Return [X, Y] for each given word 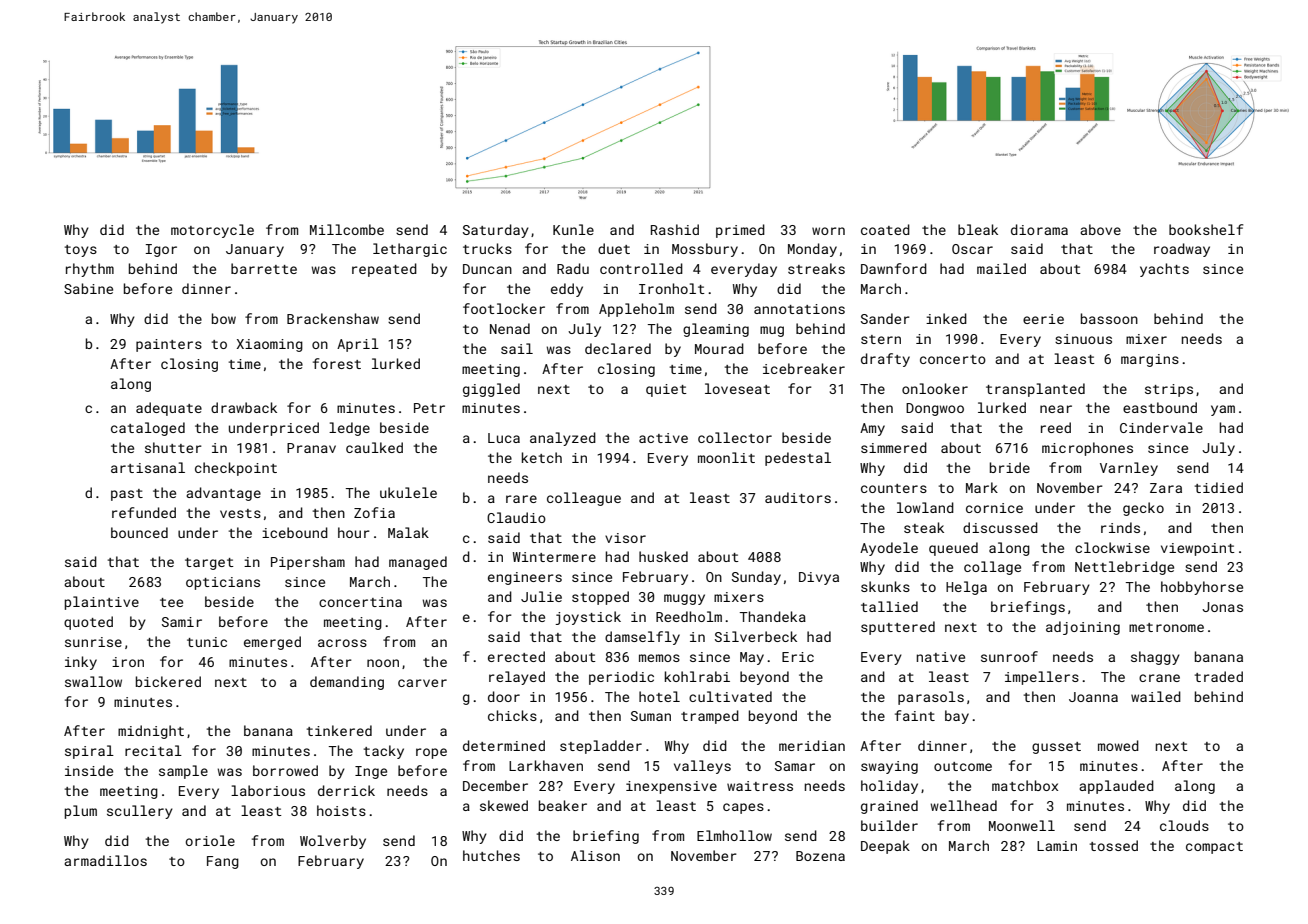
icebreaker [804, 368]
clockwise [1112, 547]
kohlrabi [697, 676]
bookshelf [1206, 229]
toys [81, 251]
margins [1150, 360]
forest [337, 363]
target [209, 564]
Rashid [675, 229]
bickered [168, 681]
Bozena [820, 856]
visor [625, 538]
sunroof [1009, 656]
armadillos [105, 860]
